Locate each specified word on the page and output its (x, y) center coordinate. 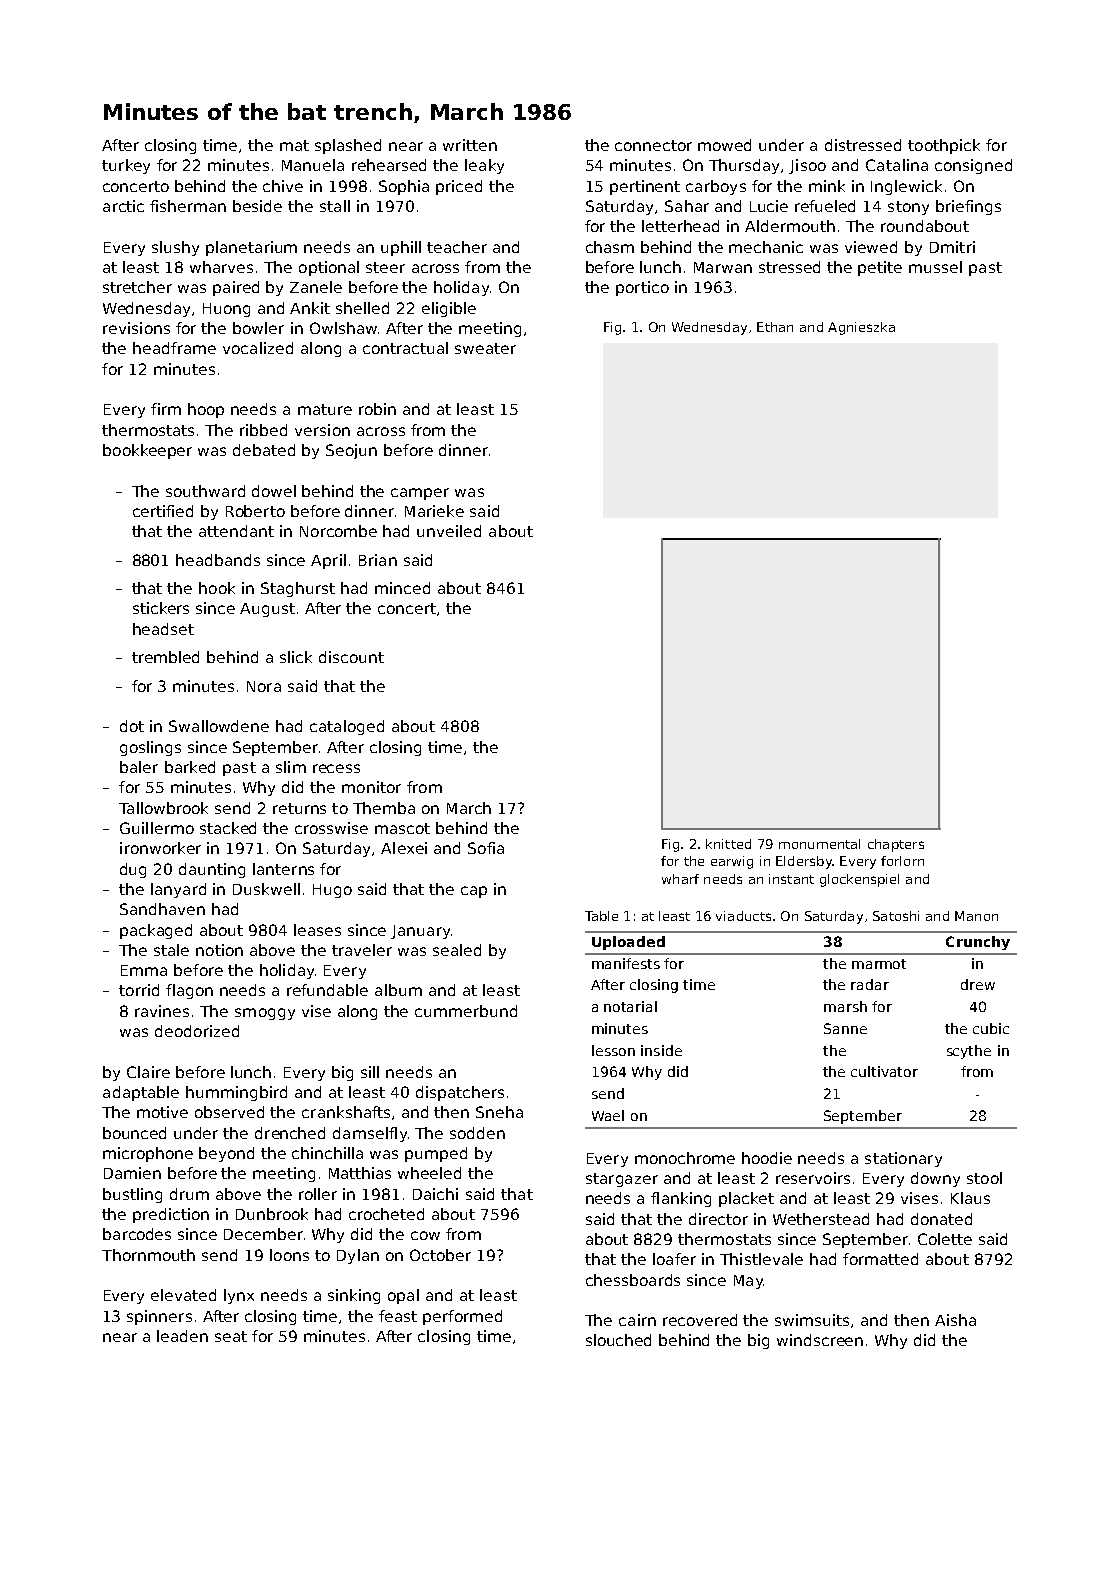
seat (231, 1336)
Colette (945, 1239)
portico (642, 288)
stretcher (137, 287)
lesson (613, 1050)
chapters (896, 845)
